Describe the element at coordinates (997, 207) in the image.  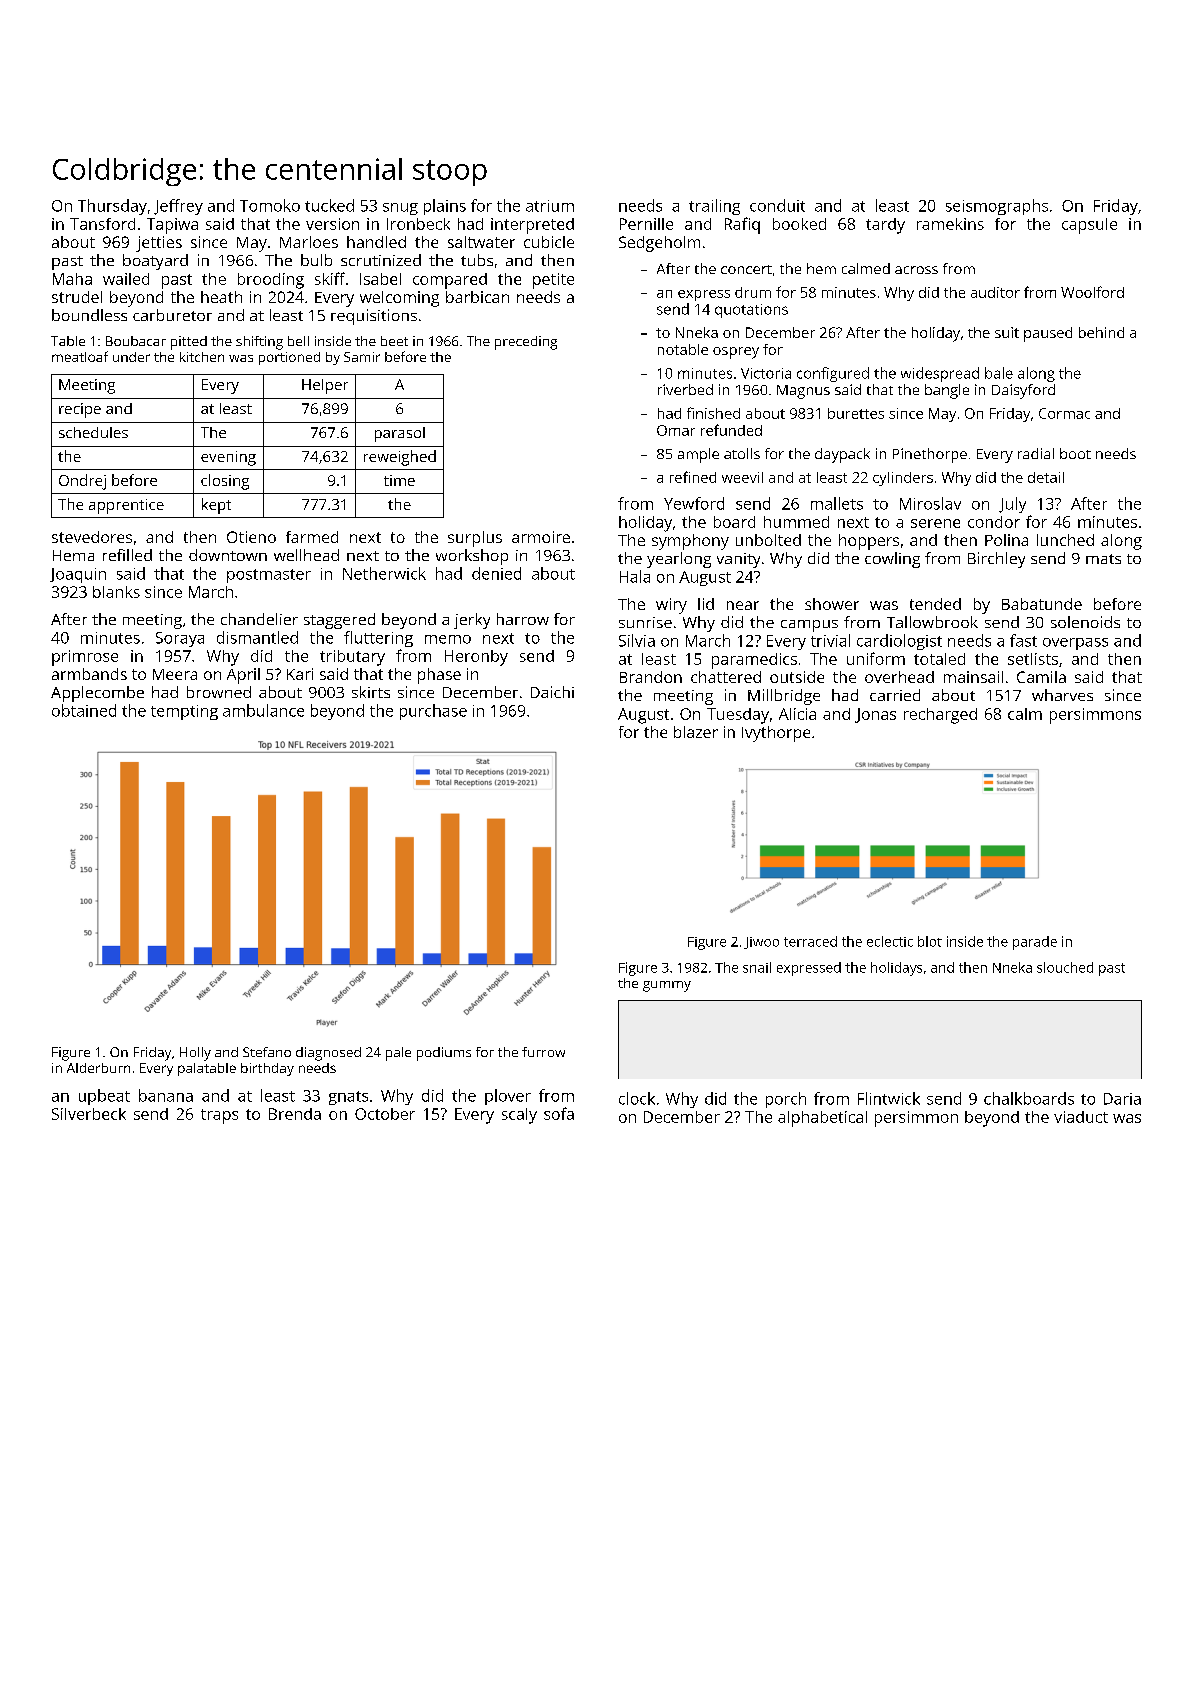
I see `seismographs` at that location.
